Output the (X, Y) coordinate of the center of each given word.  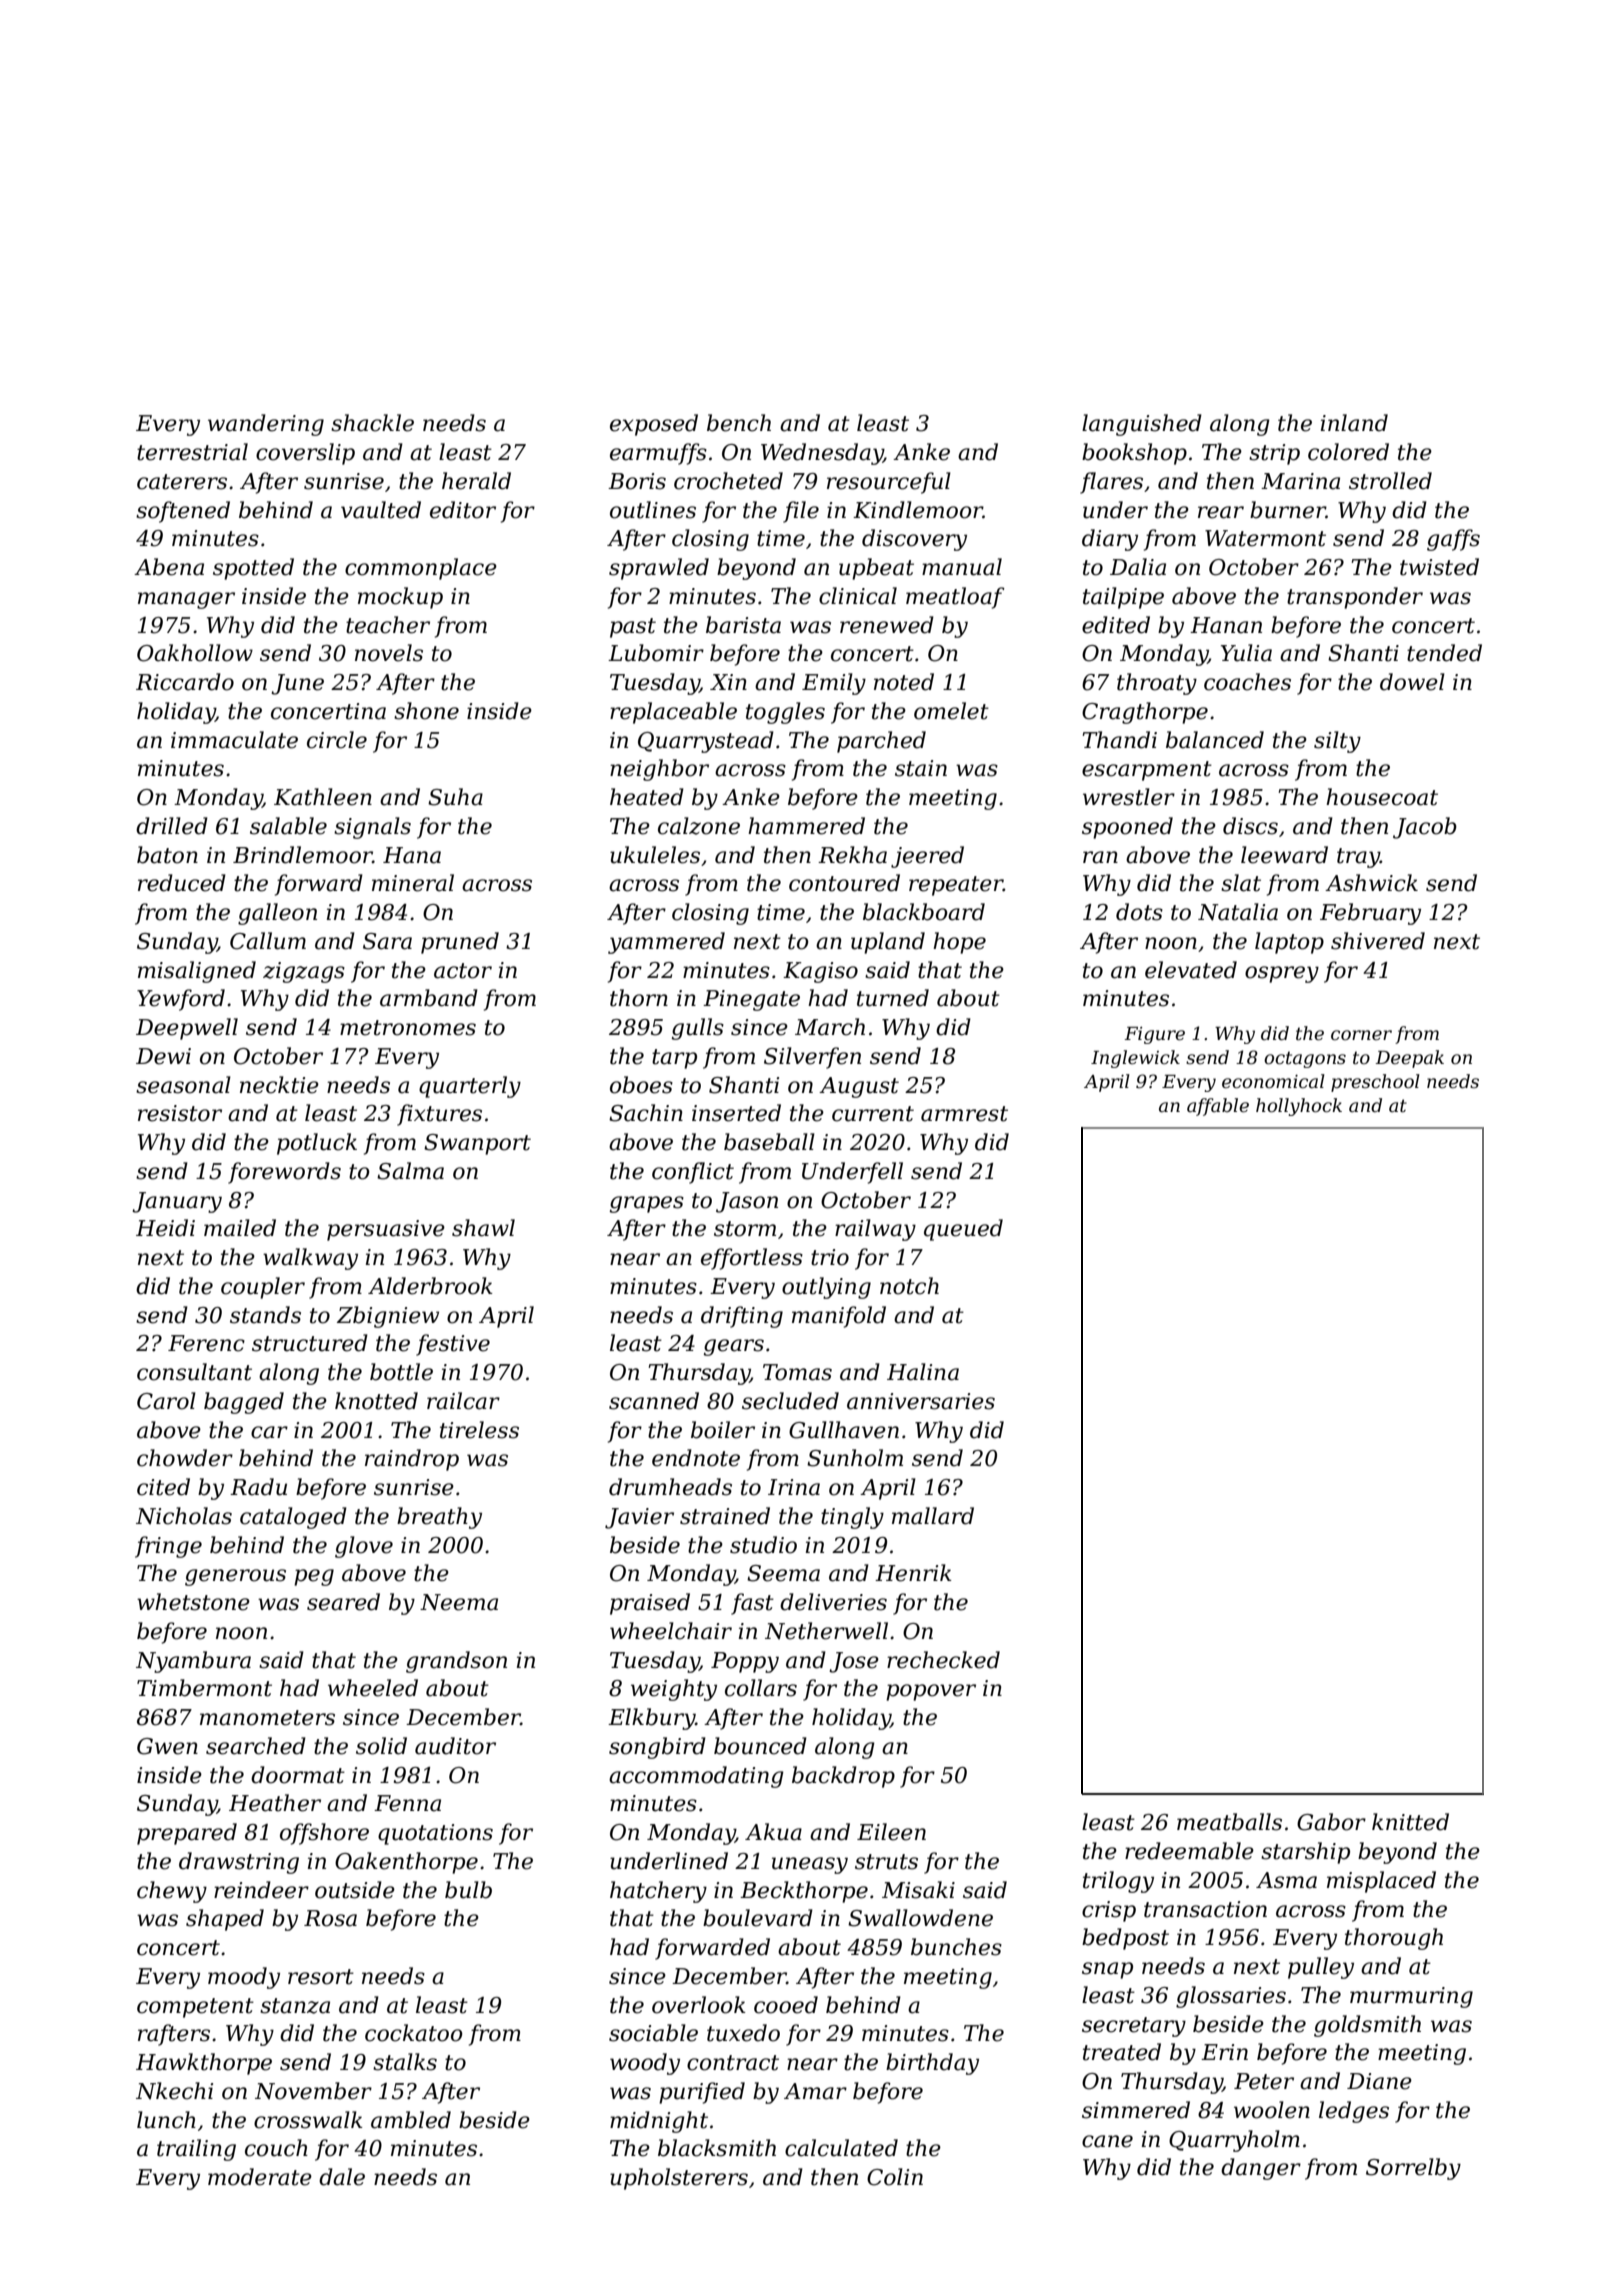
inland (1354, 423)
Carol (166, 1401)
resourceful (889, 483)
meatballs (1229, 1822)
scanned (654, 1401)
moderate (260, 2177)
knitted (1410, 1822)
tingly (852, 1518)
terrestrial (192, 452)
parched (881, 742)
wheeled (373, 1688)
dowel (1412, 682)
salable (288, 826)
